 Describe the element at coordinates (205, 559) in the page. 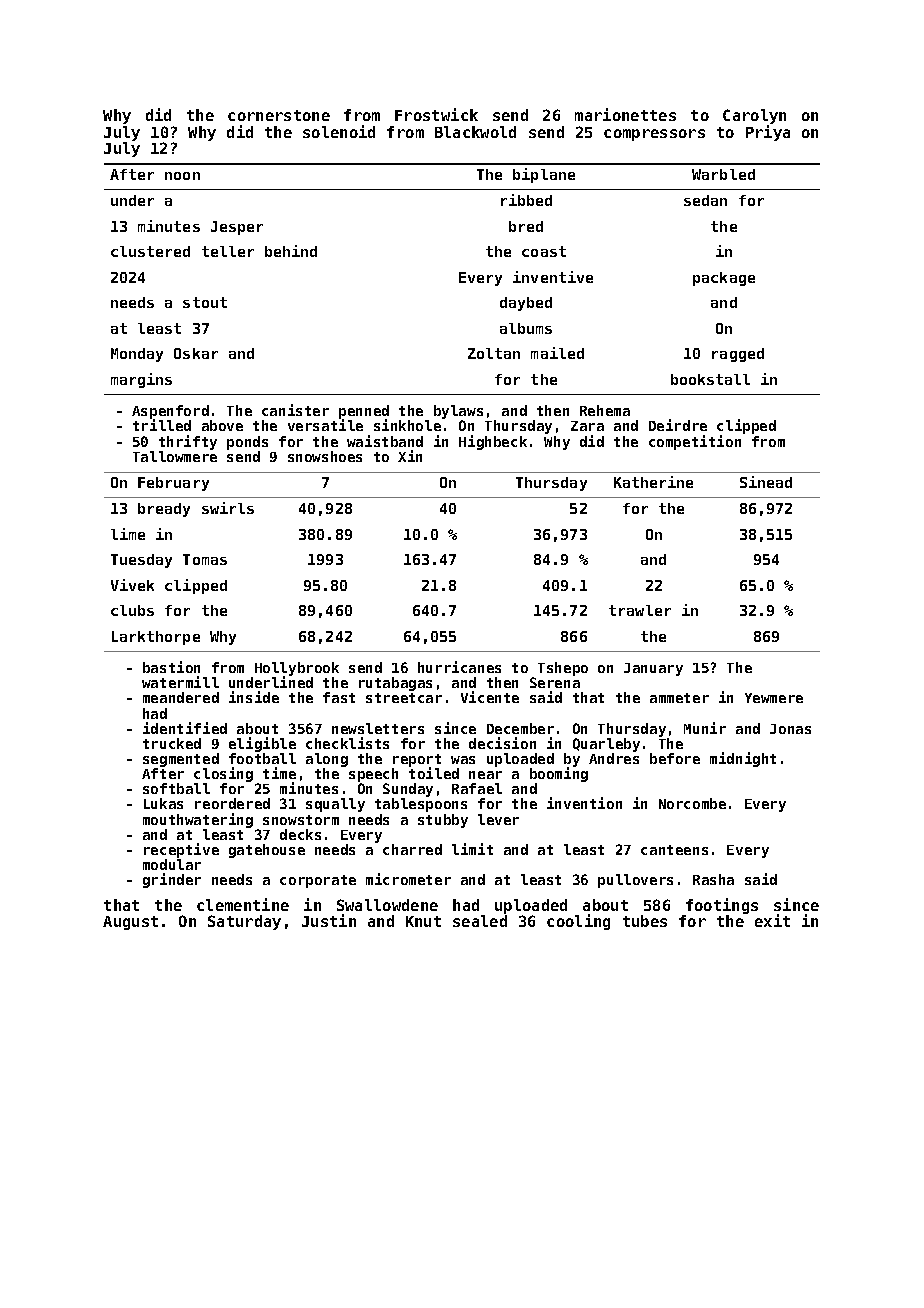

I see `Tomas` at that location.
